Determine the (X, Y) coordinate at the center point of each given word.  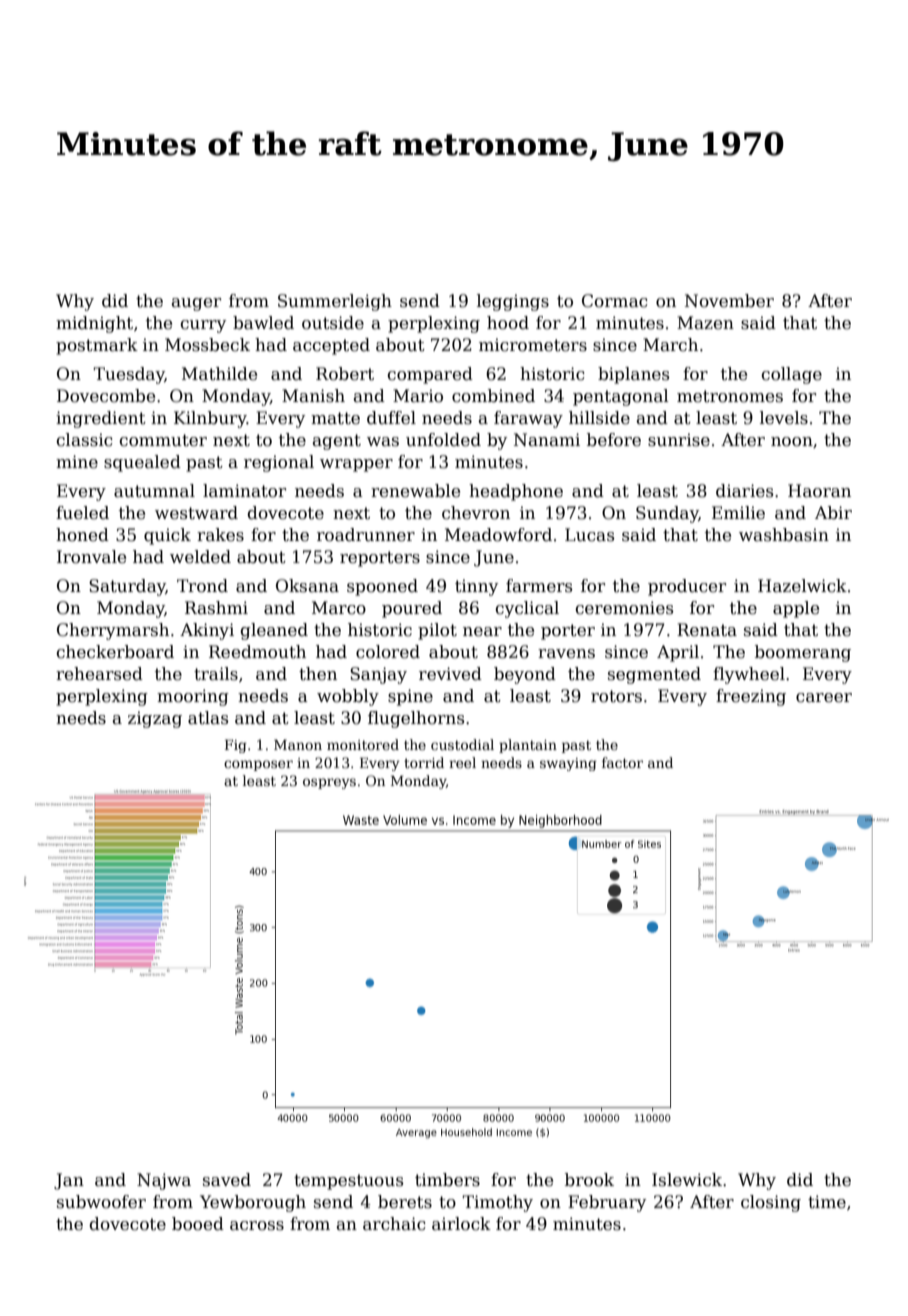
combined (493, 396)
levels (784, 418)
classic (84, 440)
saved (227, 1180)
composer (258, 765)
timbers (447, 1180)
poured (412, 609)
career (824, 698)
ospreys (329, 783)
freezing (751, 697)
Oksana (307, 586)
